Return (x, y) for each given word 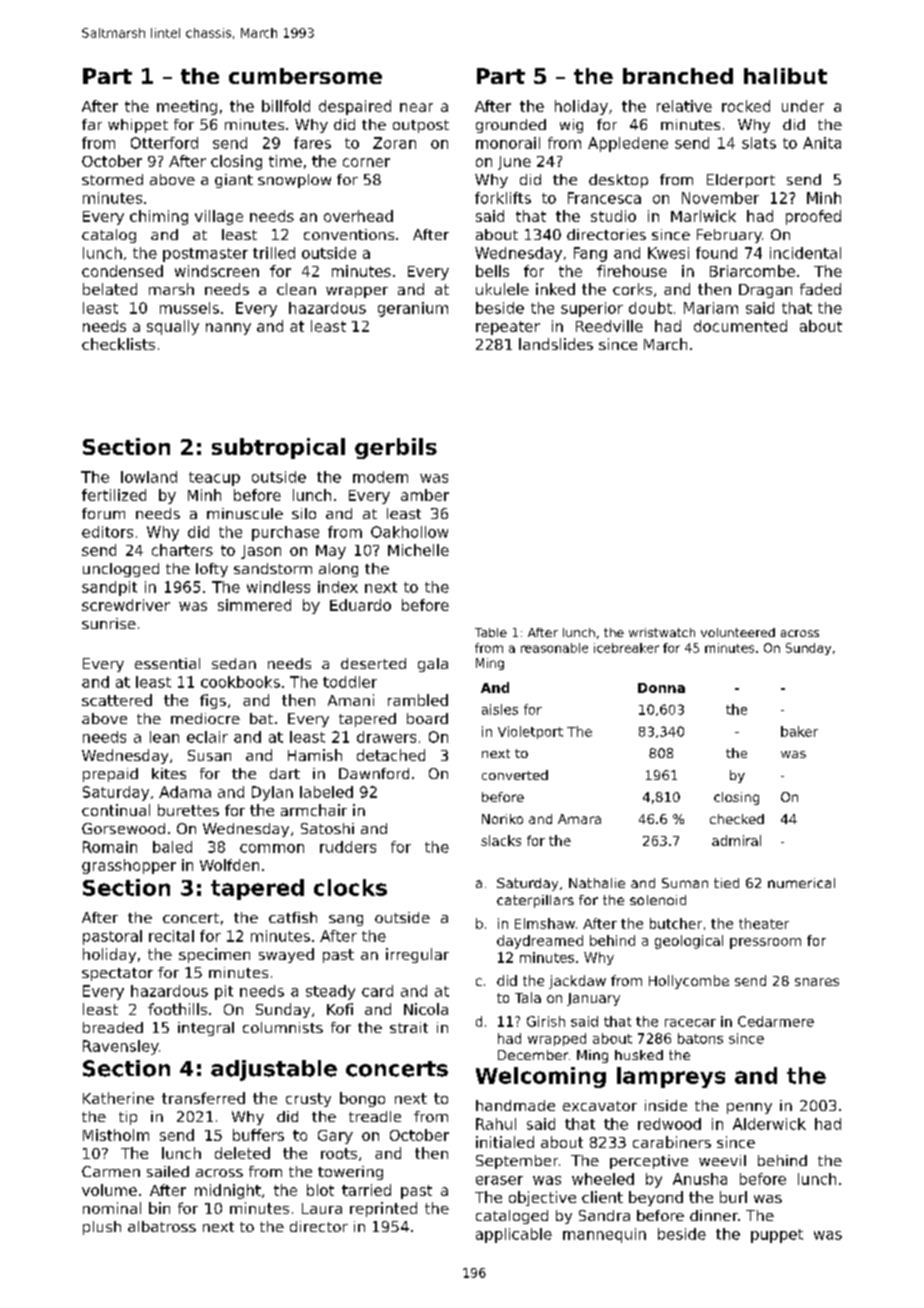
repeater (508, 328)
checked (737, 819)
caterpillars (535, 901)
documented (740, 326)
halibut (785, 76)
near (416, 107)
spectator (117, 974)
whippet (138, 126)
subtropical (278, 448)
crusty (308, 1100)
